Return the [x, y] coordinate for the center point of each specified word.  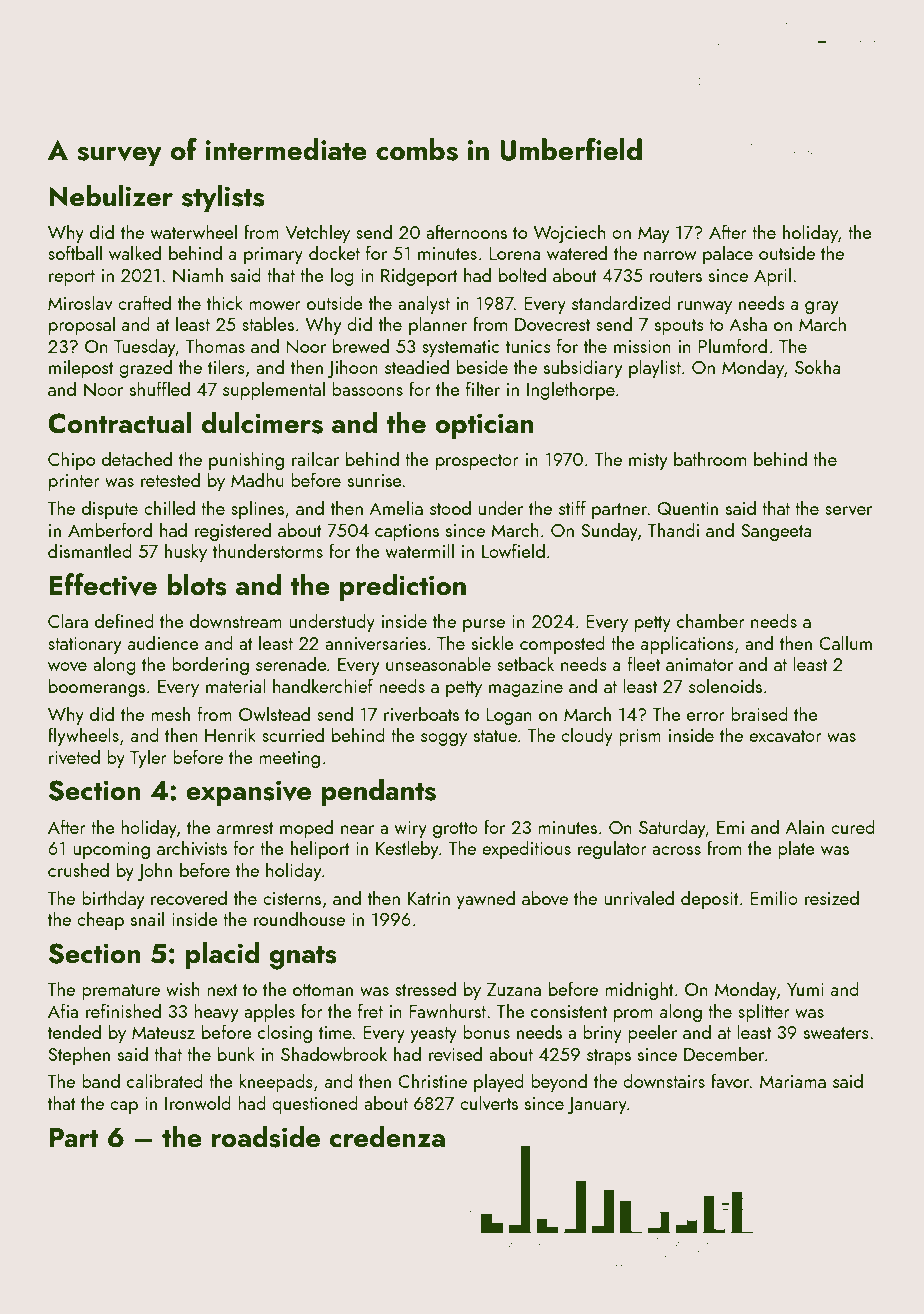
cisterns [292, 898]
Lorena [514, 253]
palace [728, 254]
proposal [82, 325]
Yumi [805, 989]
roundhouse [299, 918]
